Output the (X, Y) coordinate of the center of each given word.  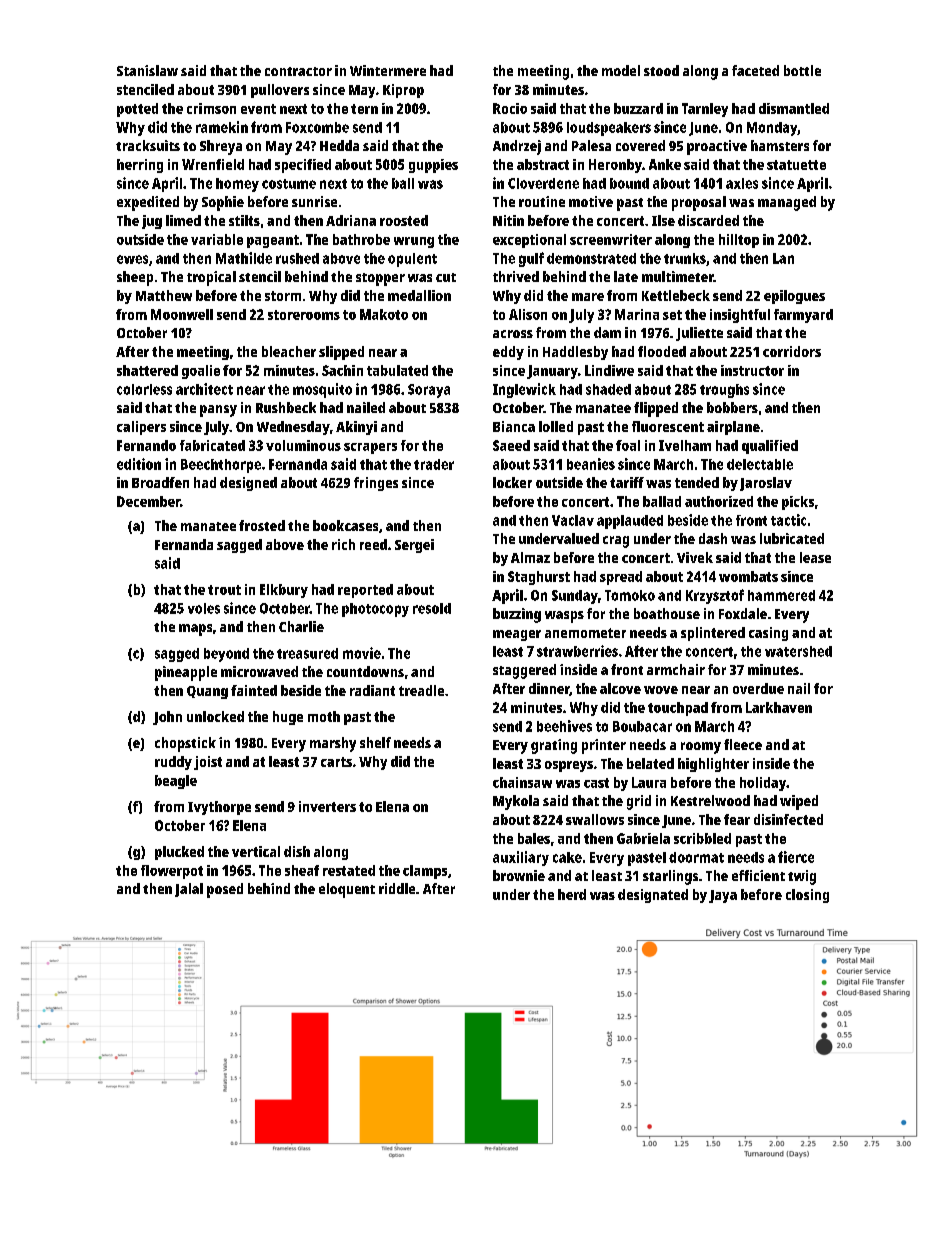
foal (628, 445)
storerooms (304, 315)
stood (661, 70)
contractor (298, 71)
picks (798, 503)
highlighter (713, 765)
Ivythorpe (219, 808)
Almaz (530, 557)
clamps (425, 872)
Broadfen (160, 482)
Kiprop (403, 91)
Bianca (514, 426)
